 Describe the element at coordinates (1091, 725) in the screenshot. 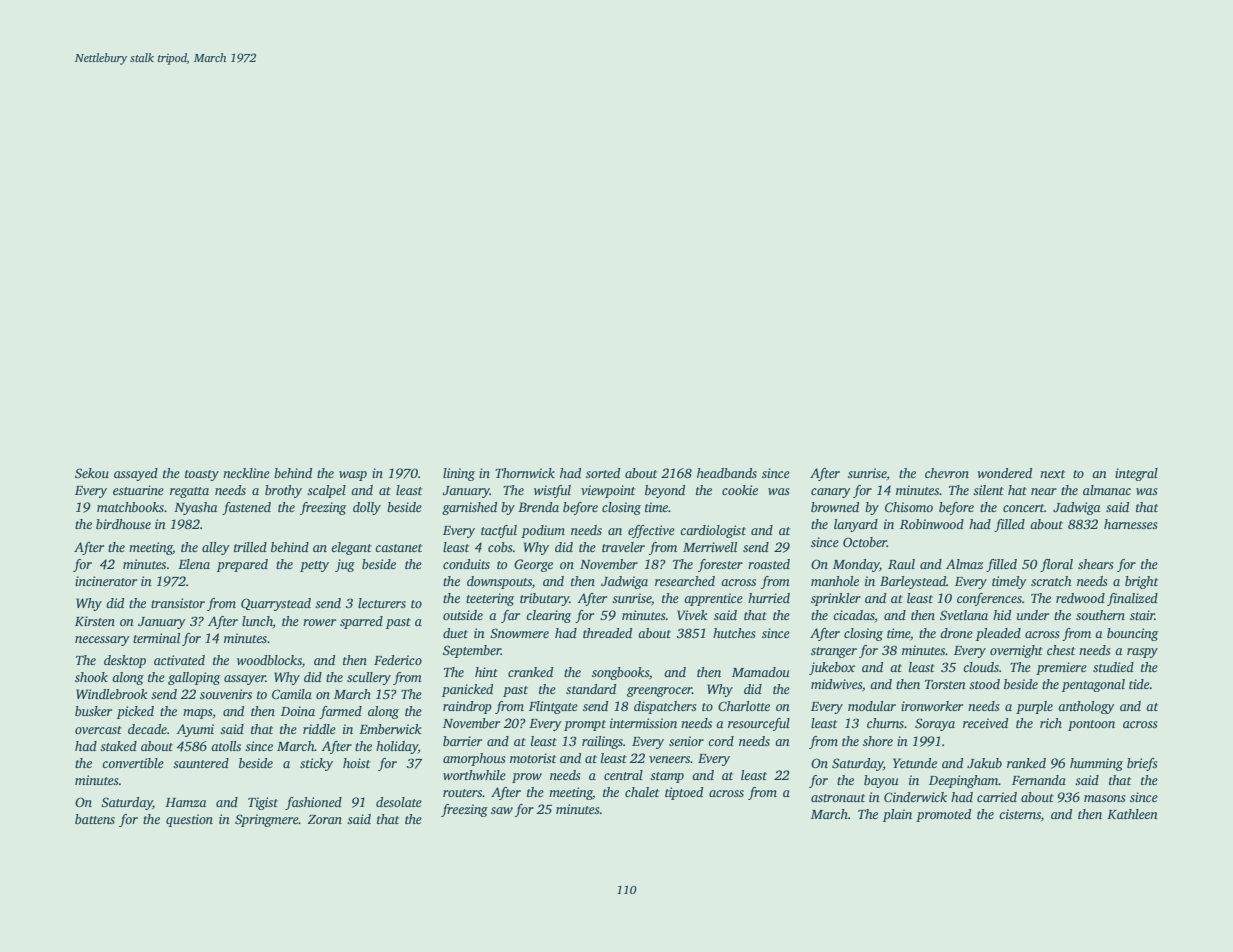

I see `pontoon` at that location.
